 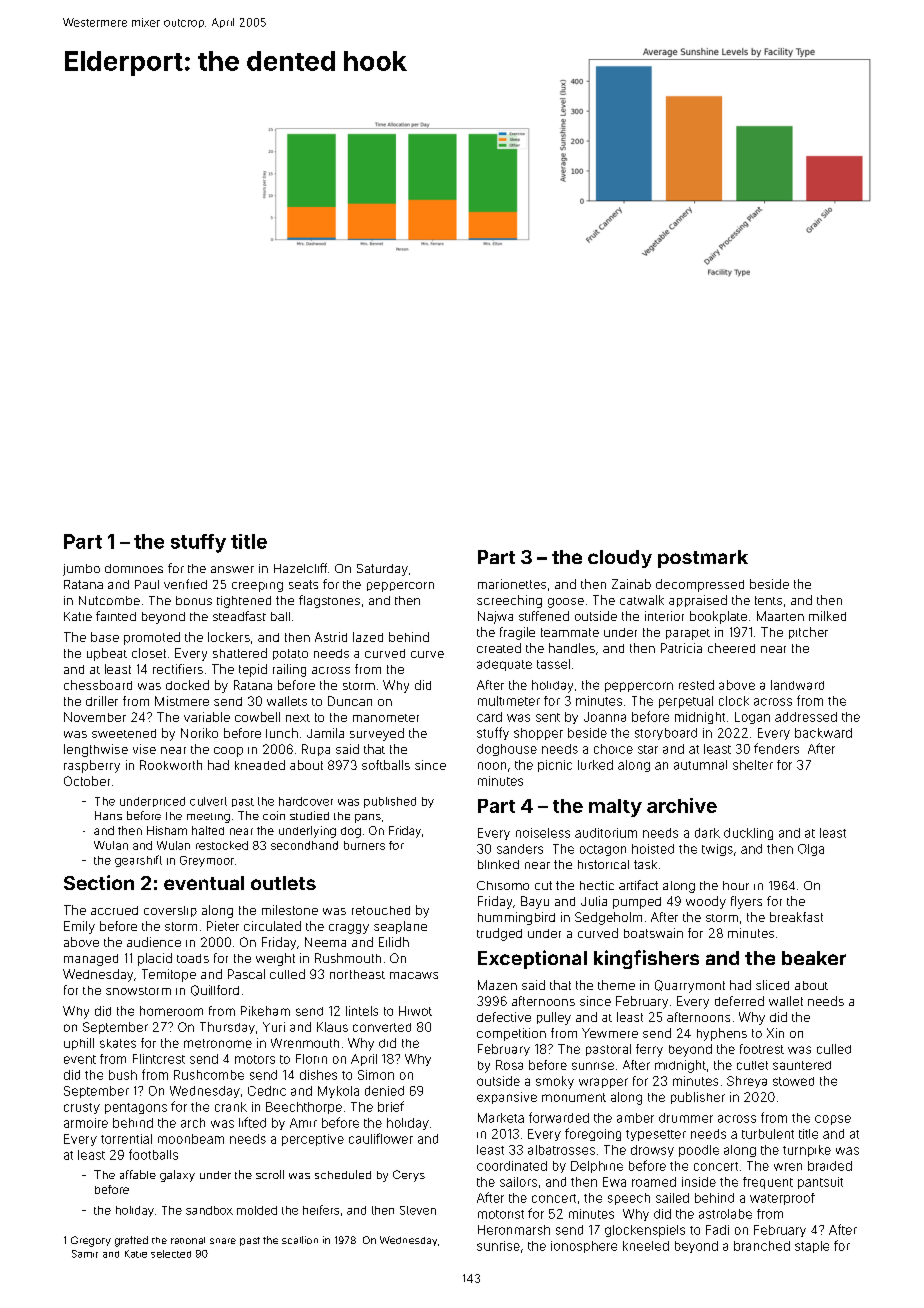 I want to click on ferry, so click(x=649, y=1050).
